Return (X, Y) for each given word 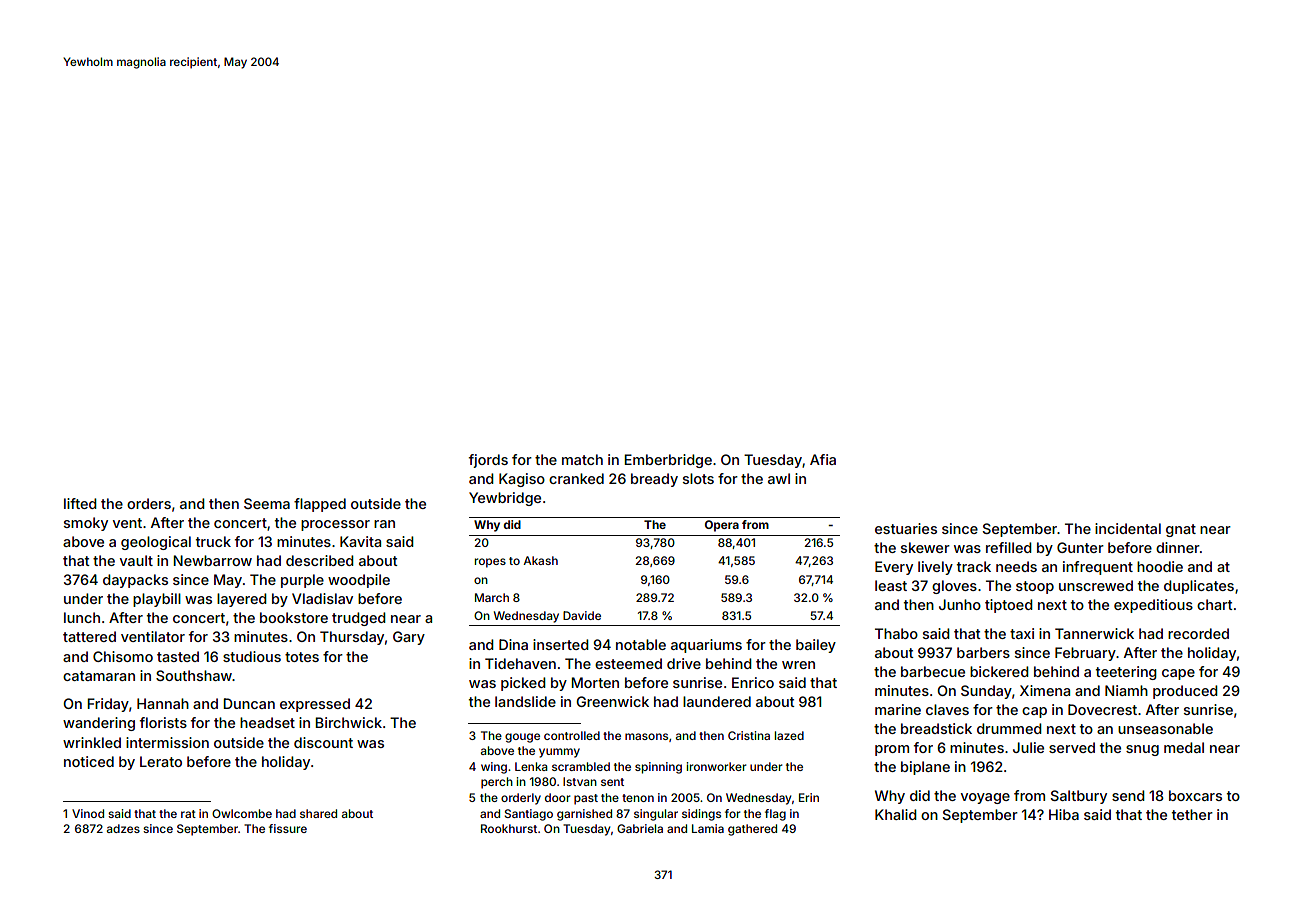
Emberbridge (668, 461)
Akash (540, 560)
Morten (595, 682)
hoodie (1160, 566)
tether (1192, 814)
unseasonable (1165, 728)
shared (318, 813)
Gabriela (640, 828)
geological (156, 543)
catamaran (99, 676)
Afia (823, 459)
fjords (488, 461)
